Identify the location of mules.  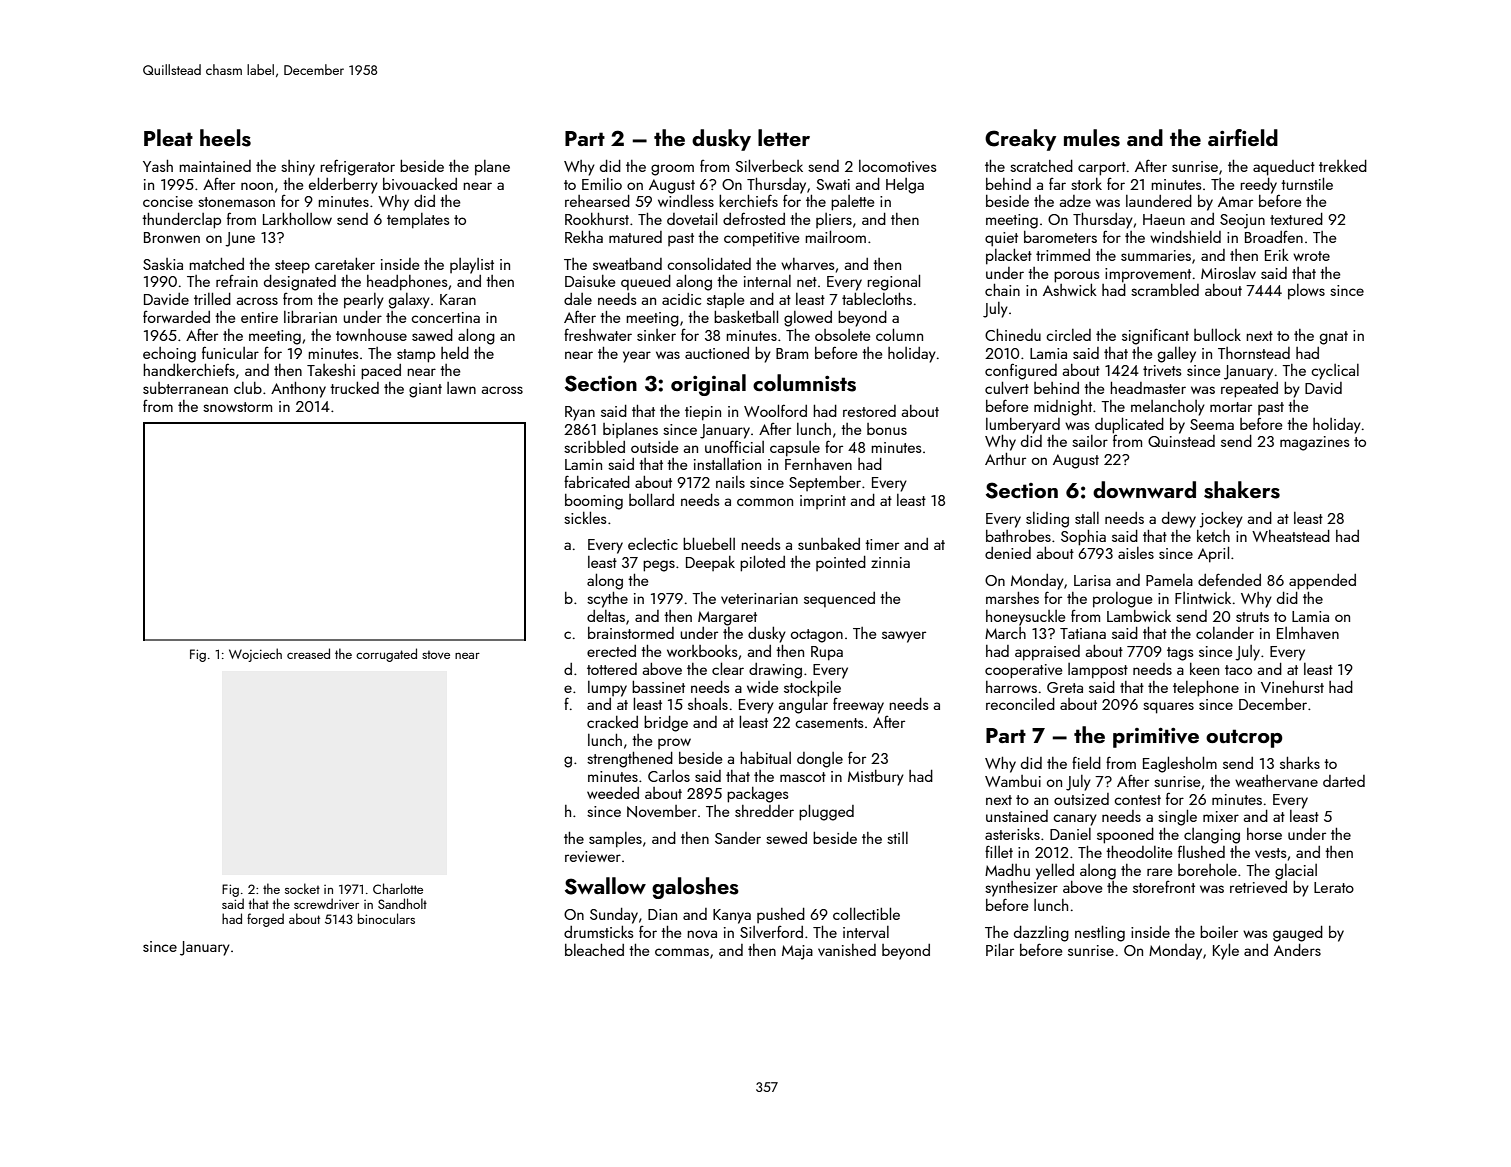
(1092, 138).
